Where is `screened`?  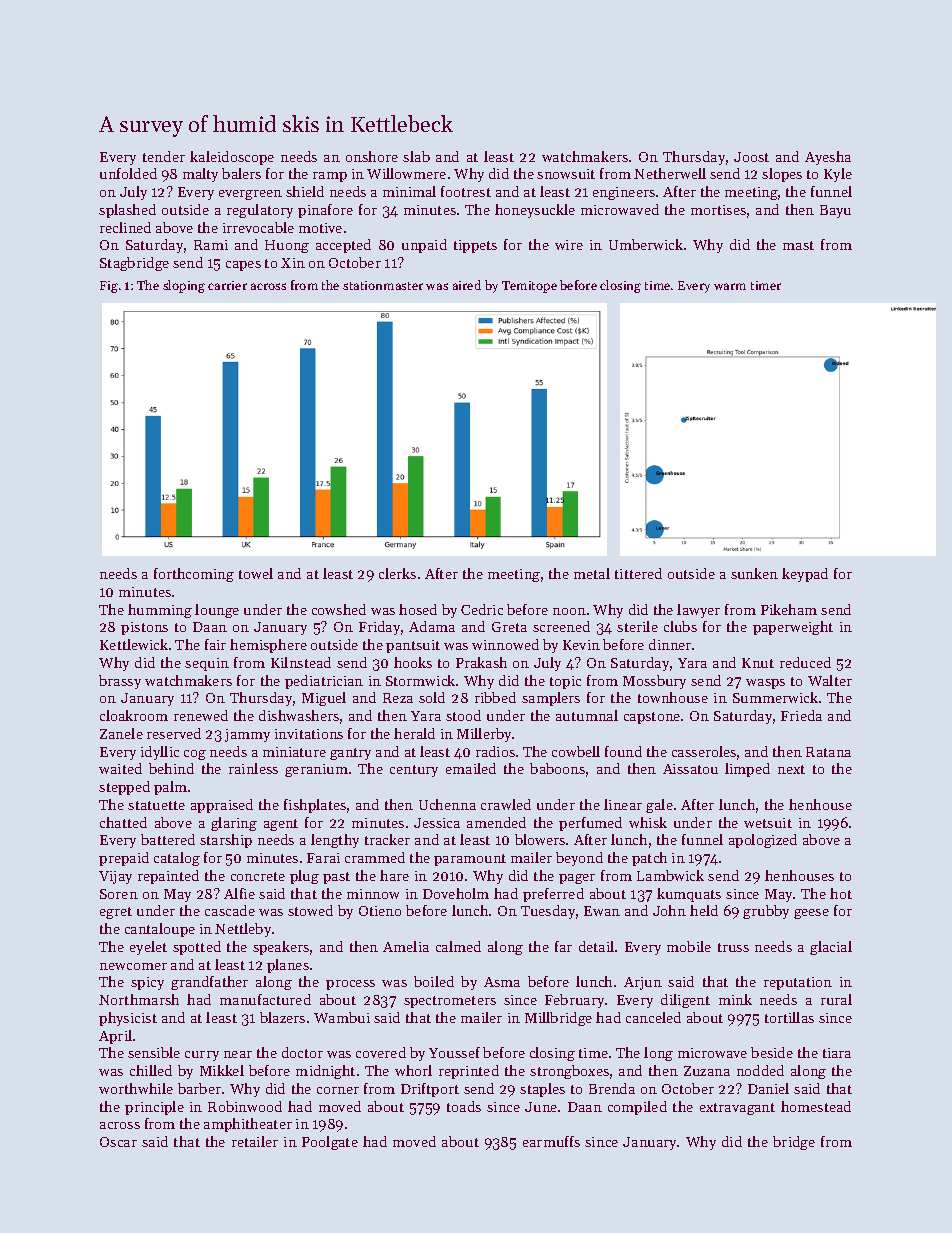
screened is located at coordinates (561, 626).
